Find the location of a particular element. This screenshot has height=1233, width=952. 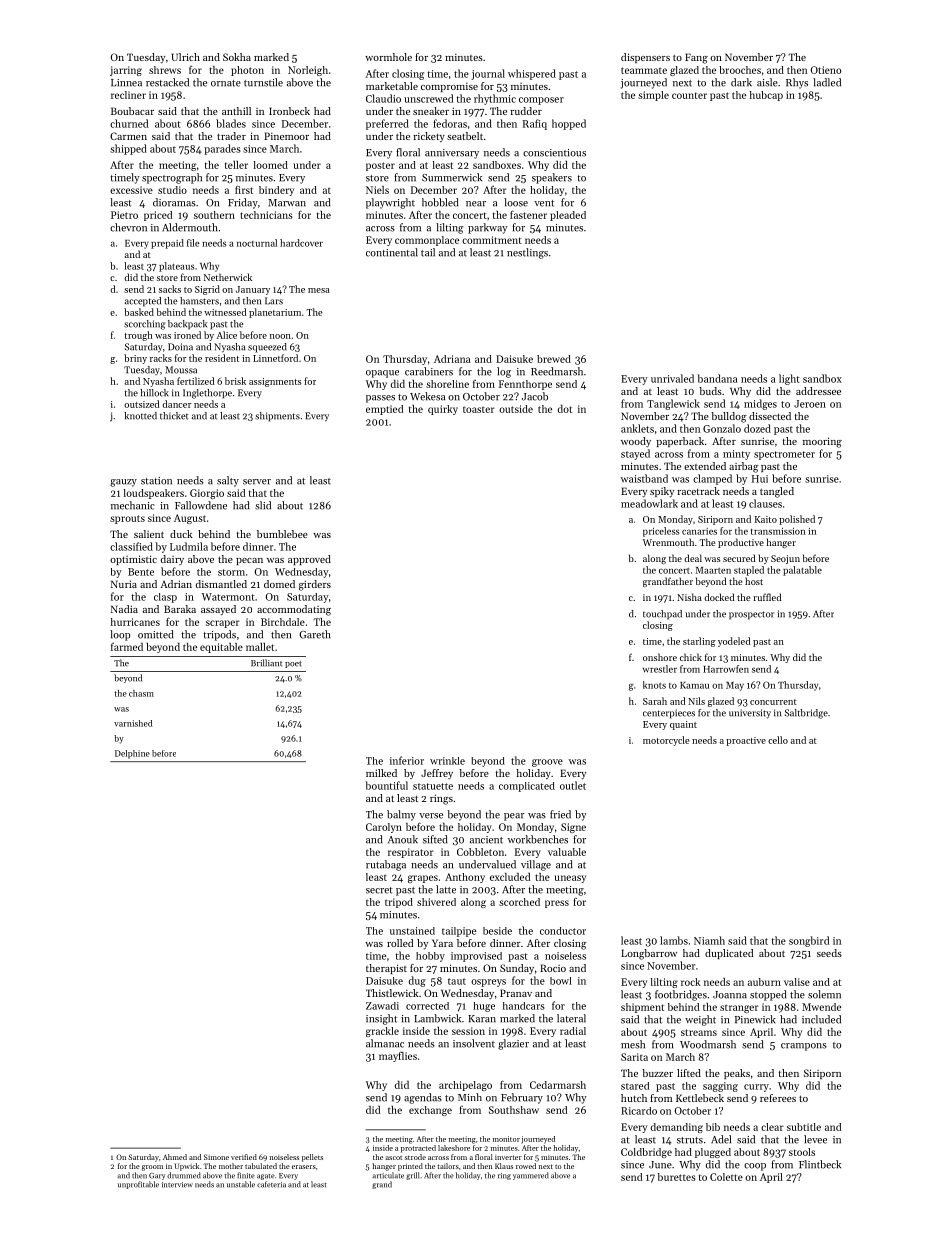

knots is located at coordinates (654, 685).
